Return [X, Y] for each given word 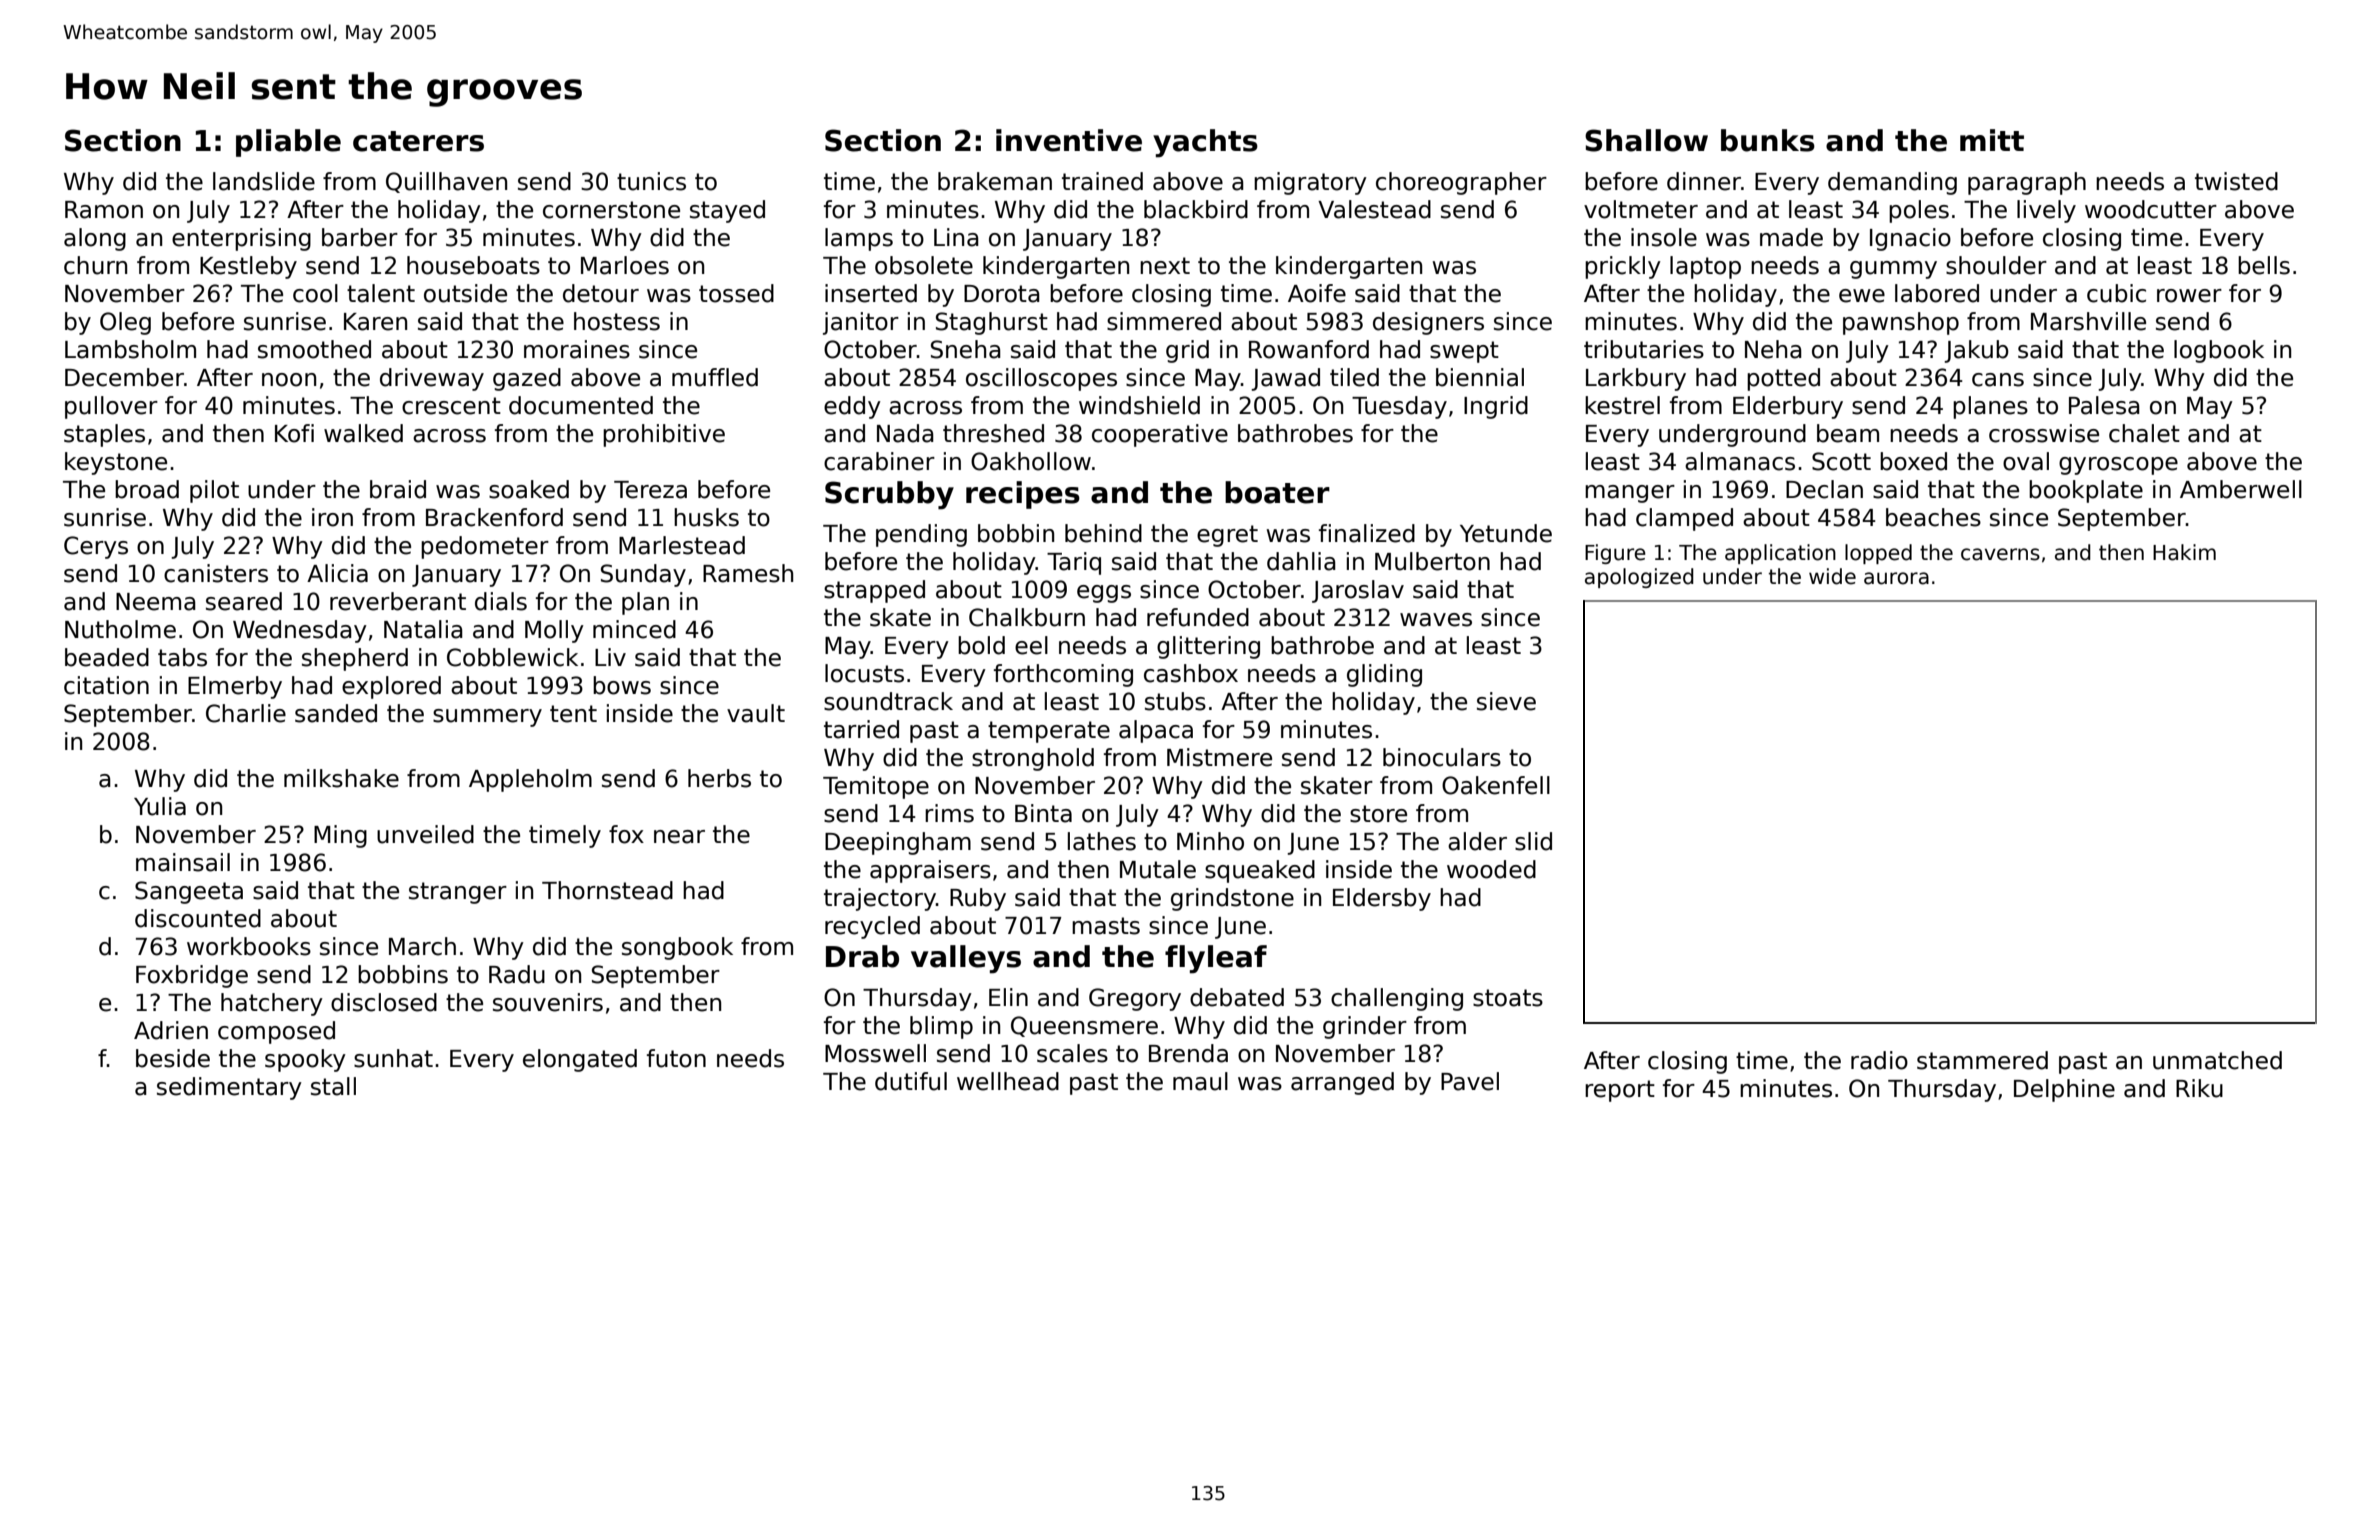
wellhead [1008, 1081]
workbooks [249, 946]
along [95, 239]
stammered [1982, 1060]
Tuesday [1399, 407]
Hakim [2184, 552]
